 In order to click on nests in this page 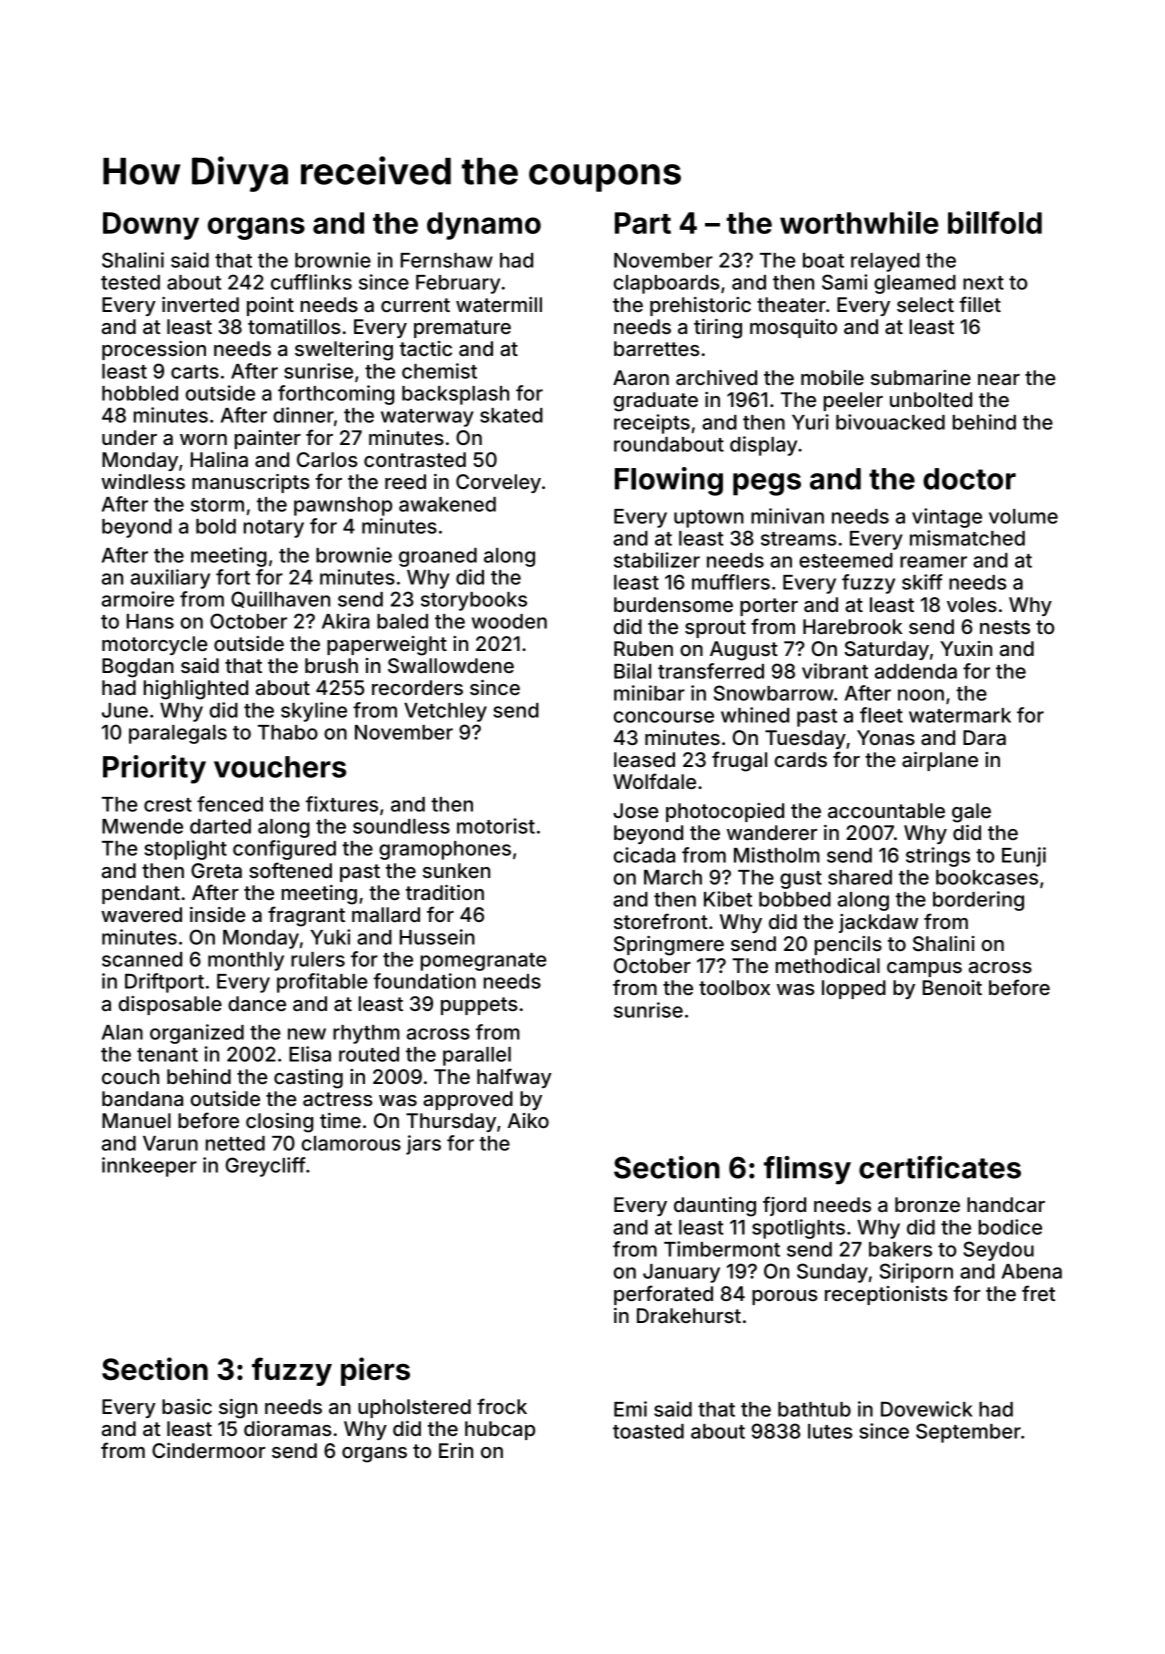, I will do `click(1005, 627)`.
